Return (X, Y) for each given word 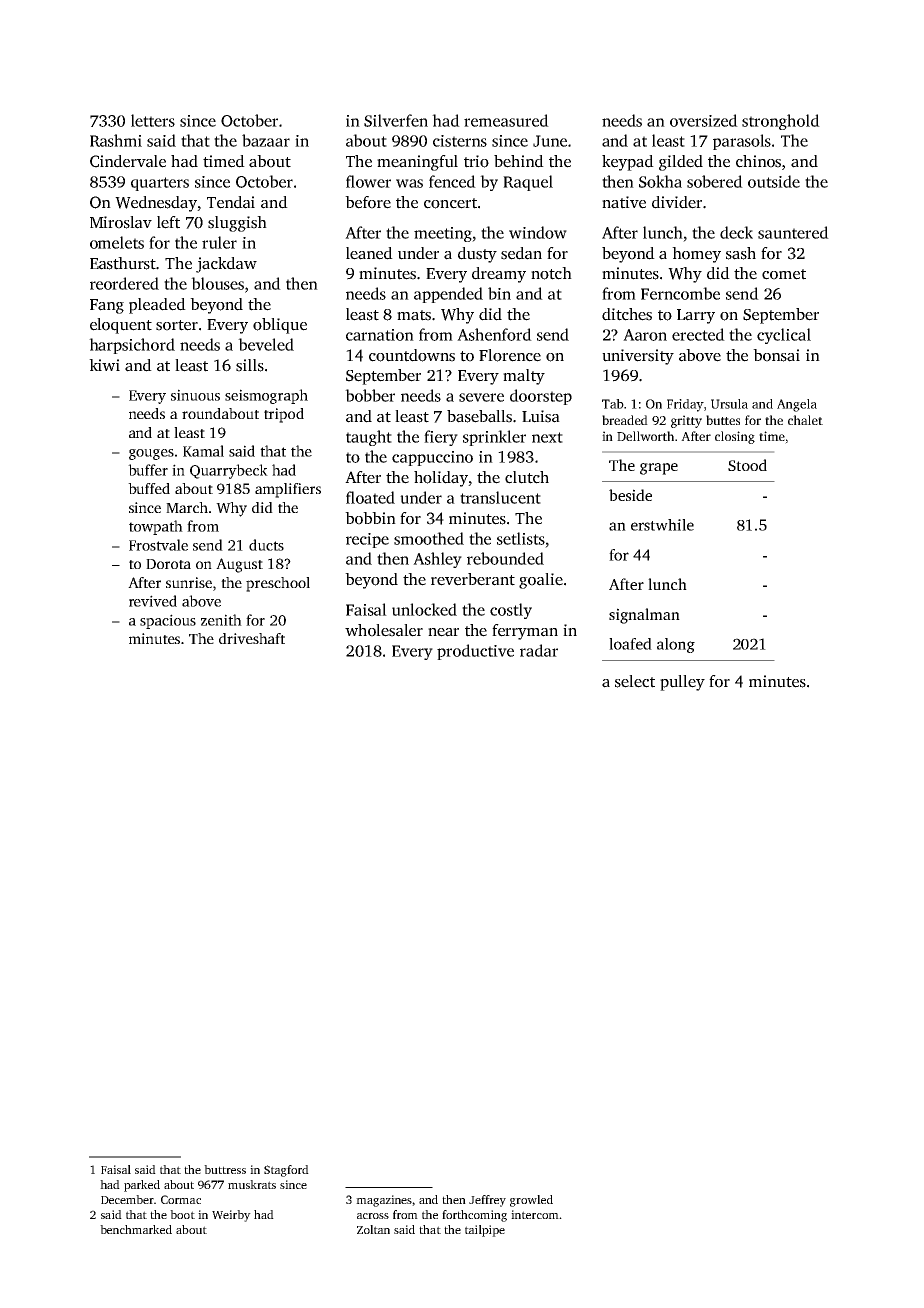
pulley (682, 683)
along (676, 645)
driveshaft (252, 638)
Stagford (286, 1171)
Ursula (729, 404)
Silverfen (396, 120)
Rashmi (116, 140)
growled (531, 1201)
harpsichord (132, 346)
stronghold (781, 122)
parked (142, 1186)
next (547, 437)
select (635, 681)
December (127, 1199)
